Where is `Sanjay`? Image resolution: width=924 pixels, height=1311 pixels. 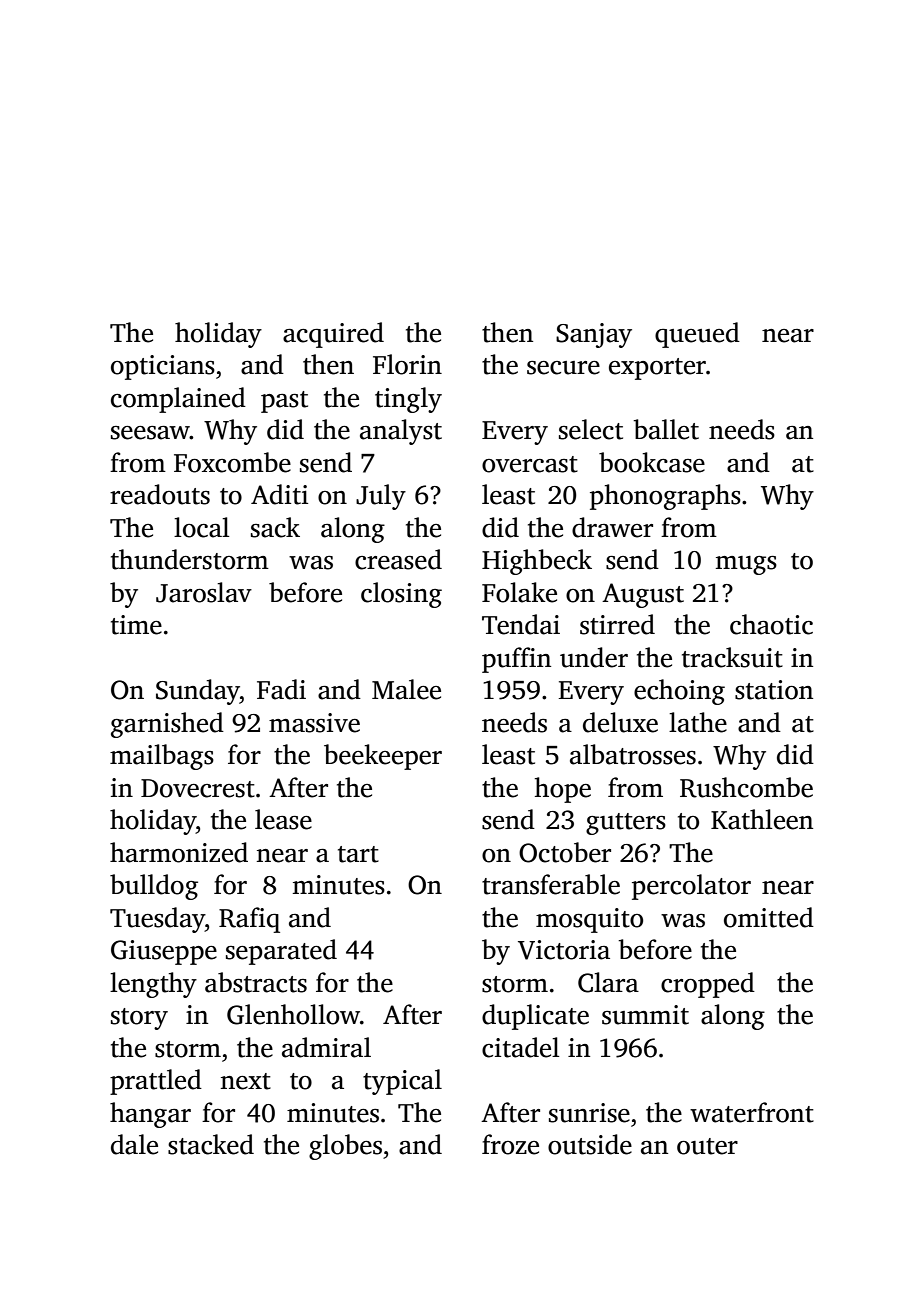
Sanjay is located at coordinates (594, 335).
